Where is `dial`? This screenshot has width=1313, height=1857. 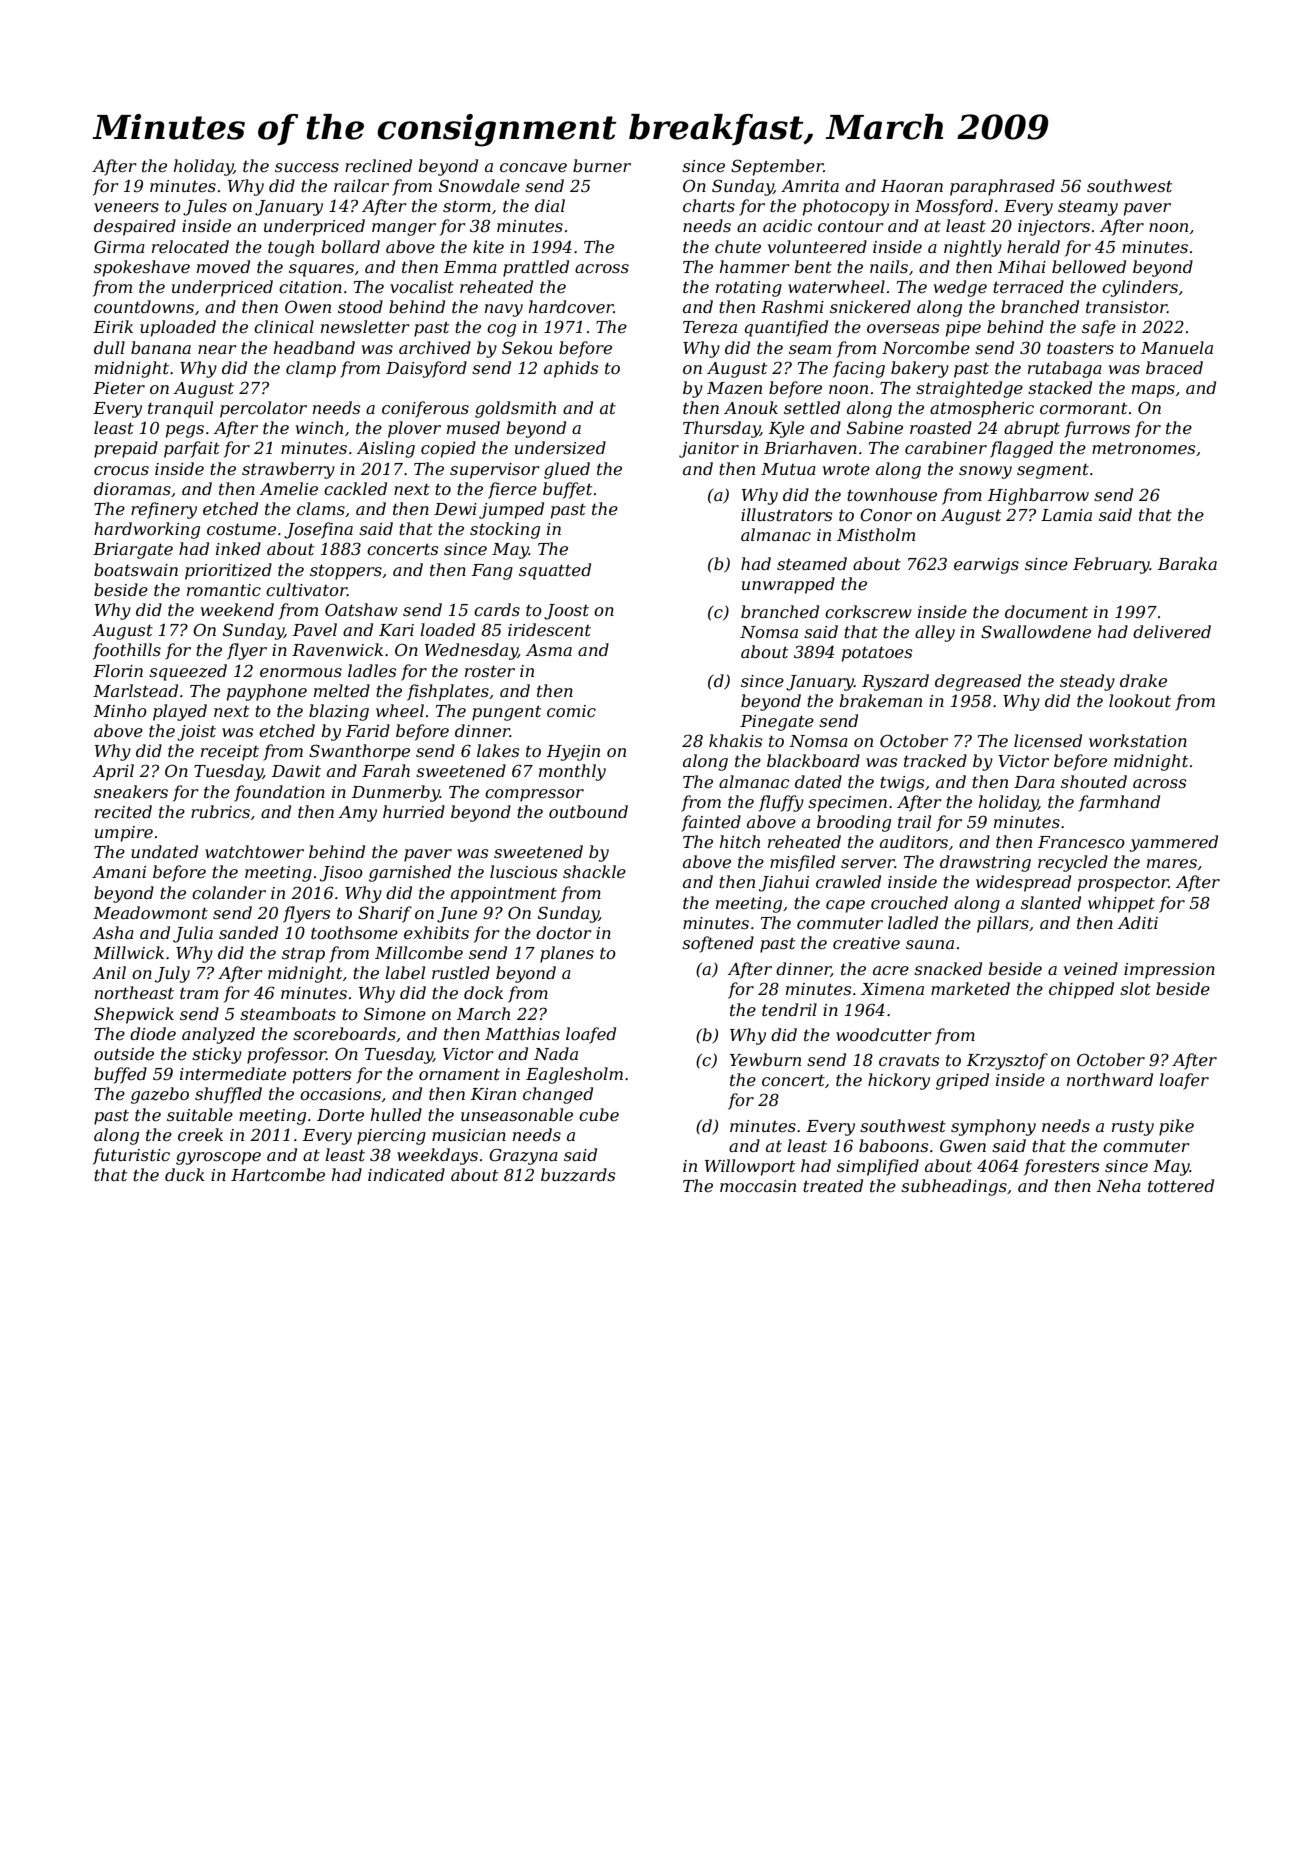
dial is located at coordinates (550, 205).
